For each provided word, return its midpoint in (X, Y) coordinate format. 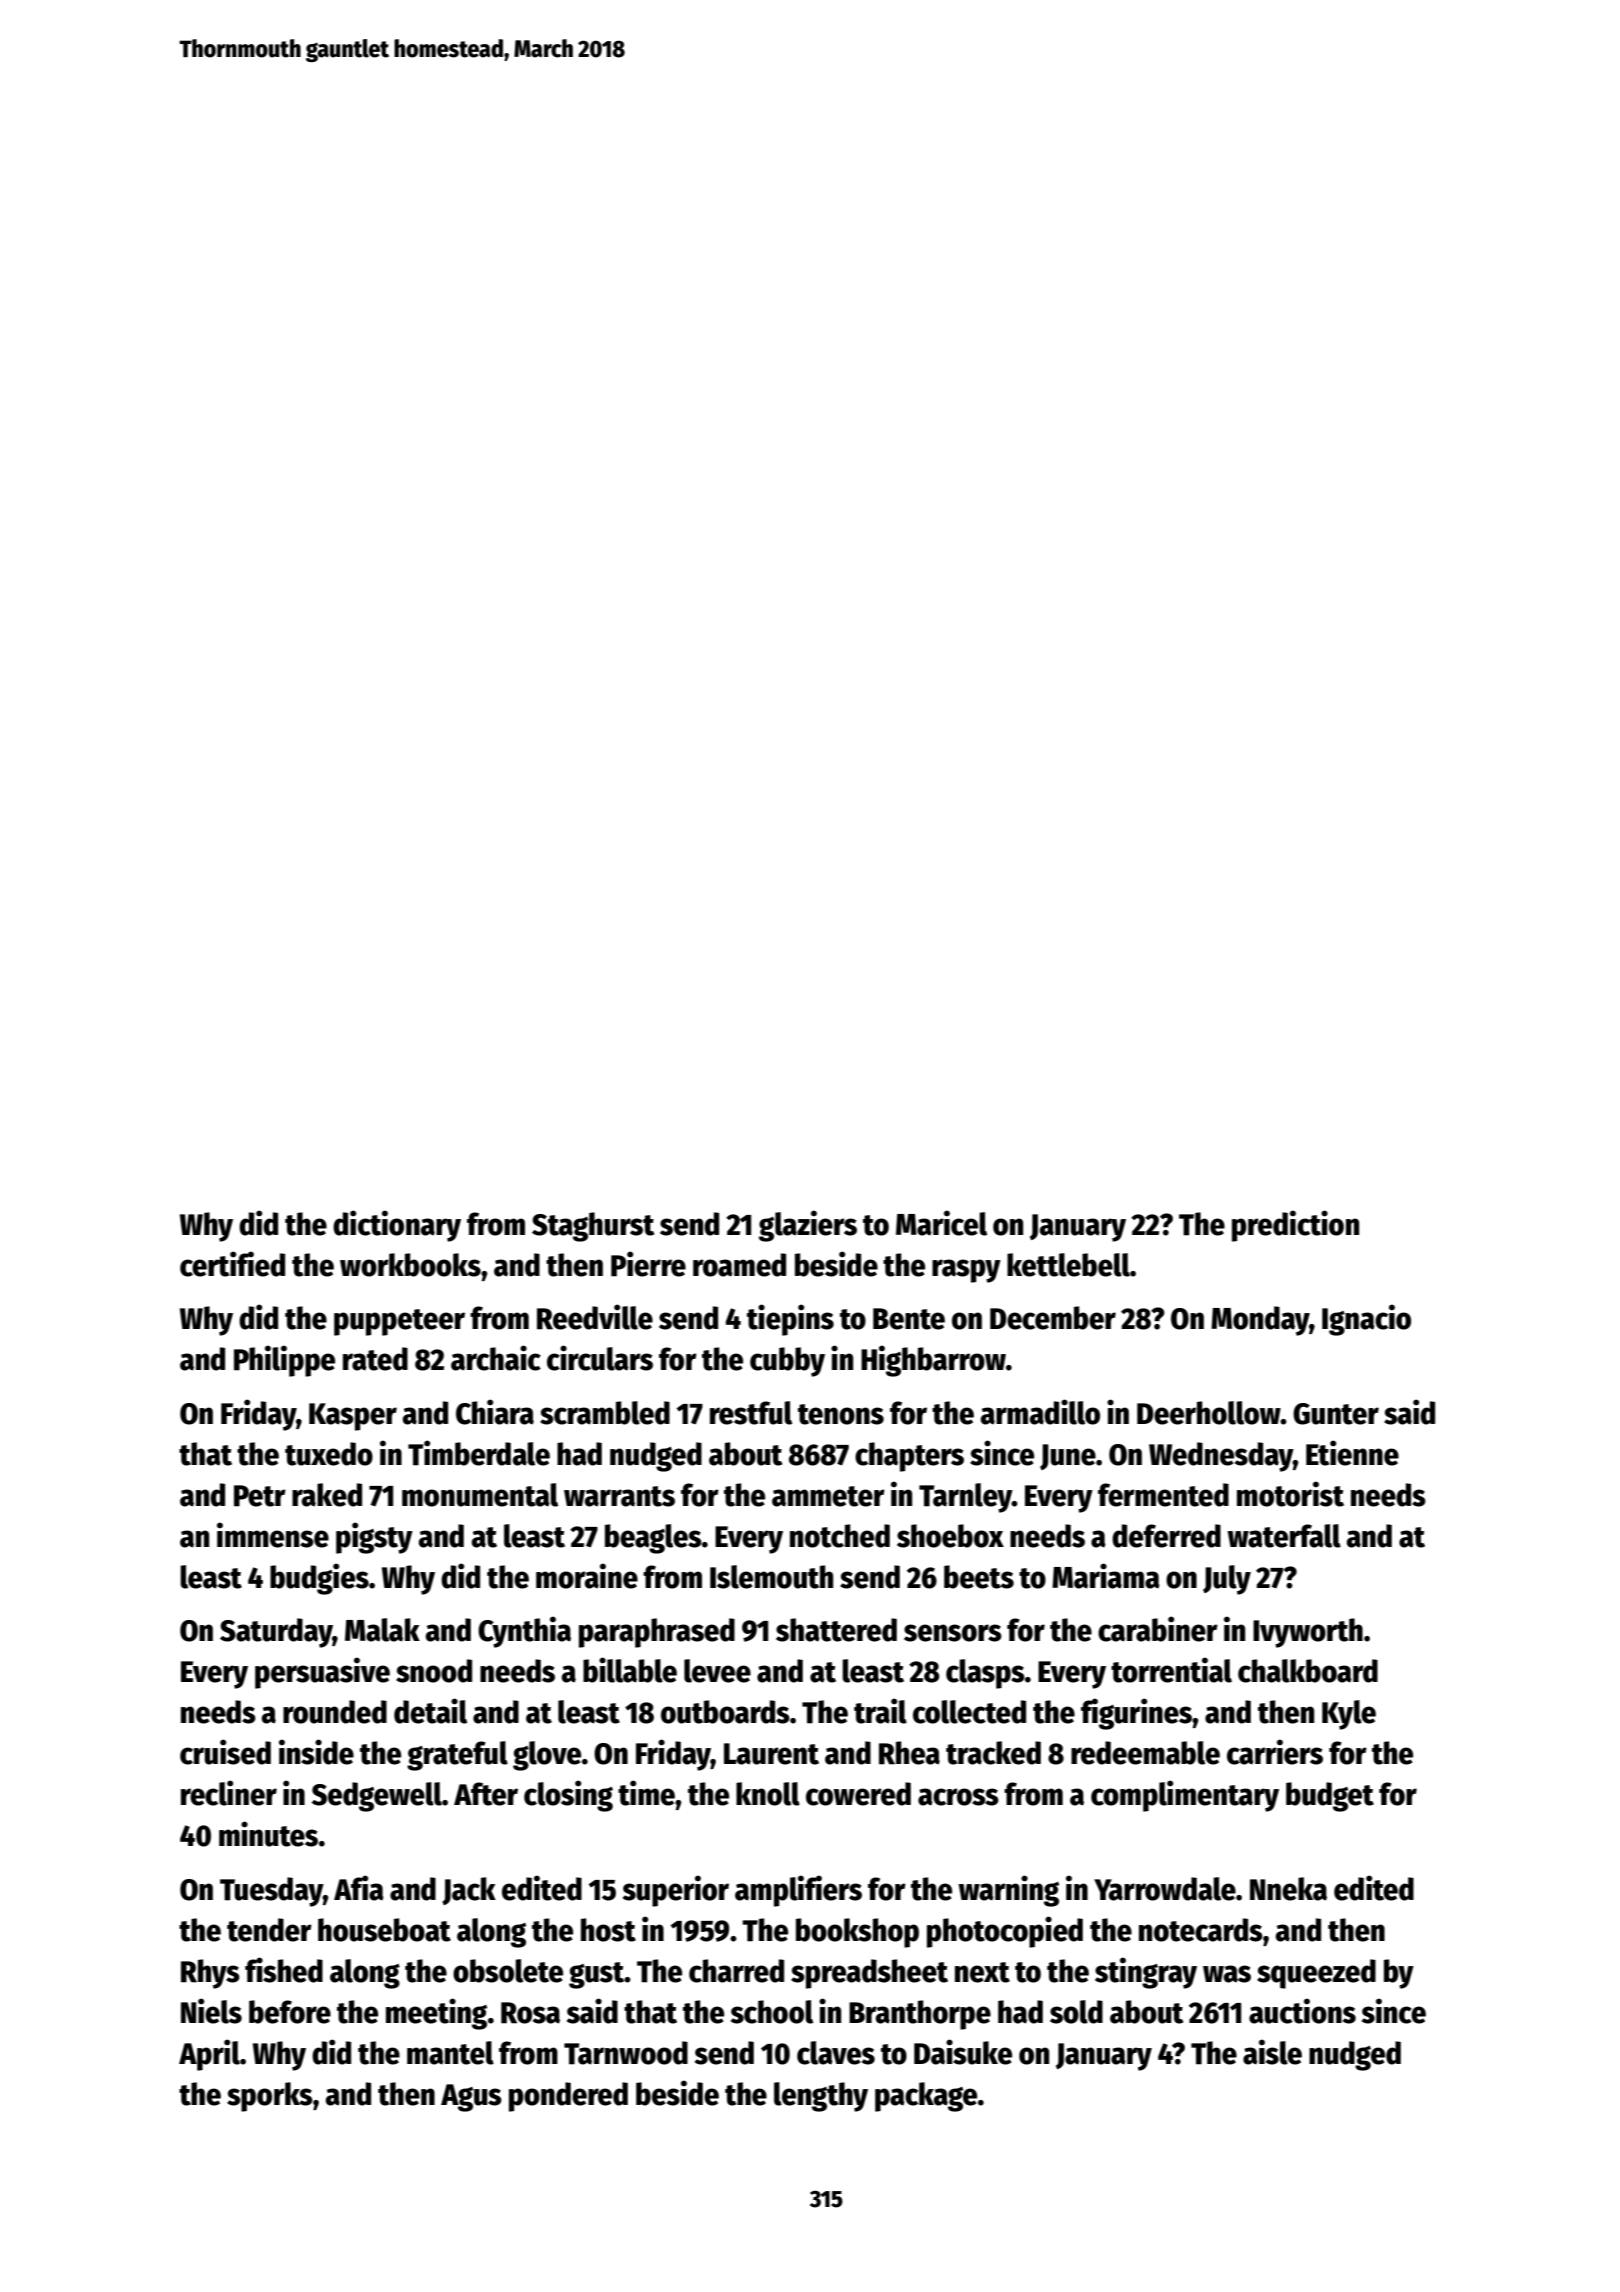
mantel (450, 2053)
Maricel (941, 1223)
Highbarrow (933, 1361)
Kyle (1349, 1715)
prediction (1295, 1226)
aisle (1272, 2052)
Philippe (284, 1361)
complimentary (1185, 1796)
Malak (382, 1630)
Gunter (1336, 1414)
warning (1008, 1891)
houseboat (384, 1930)
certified (232, 1264)
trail (880, 1711)
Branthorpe (920, 2015)
